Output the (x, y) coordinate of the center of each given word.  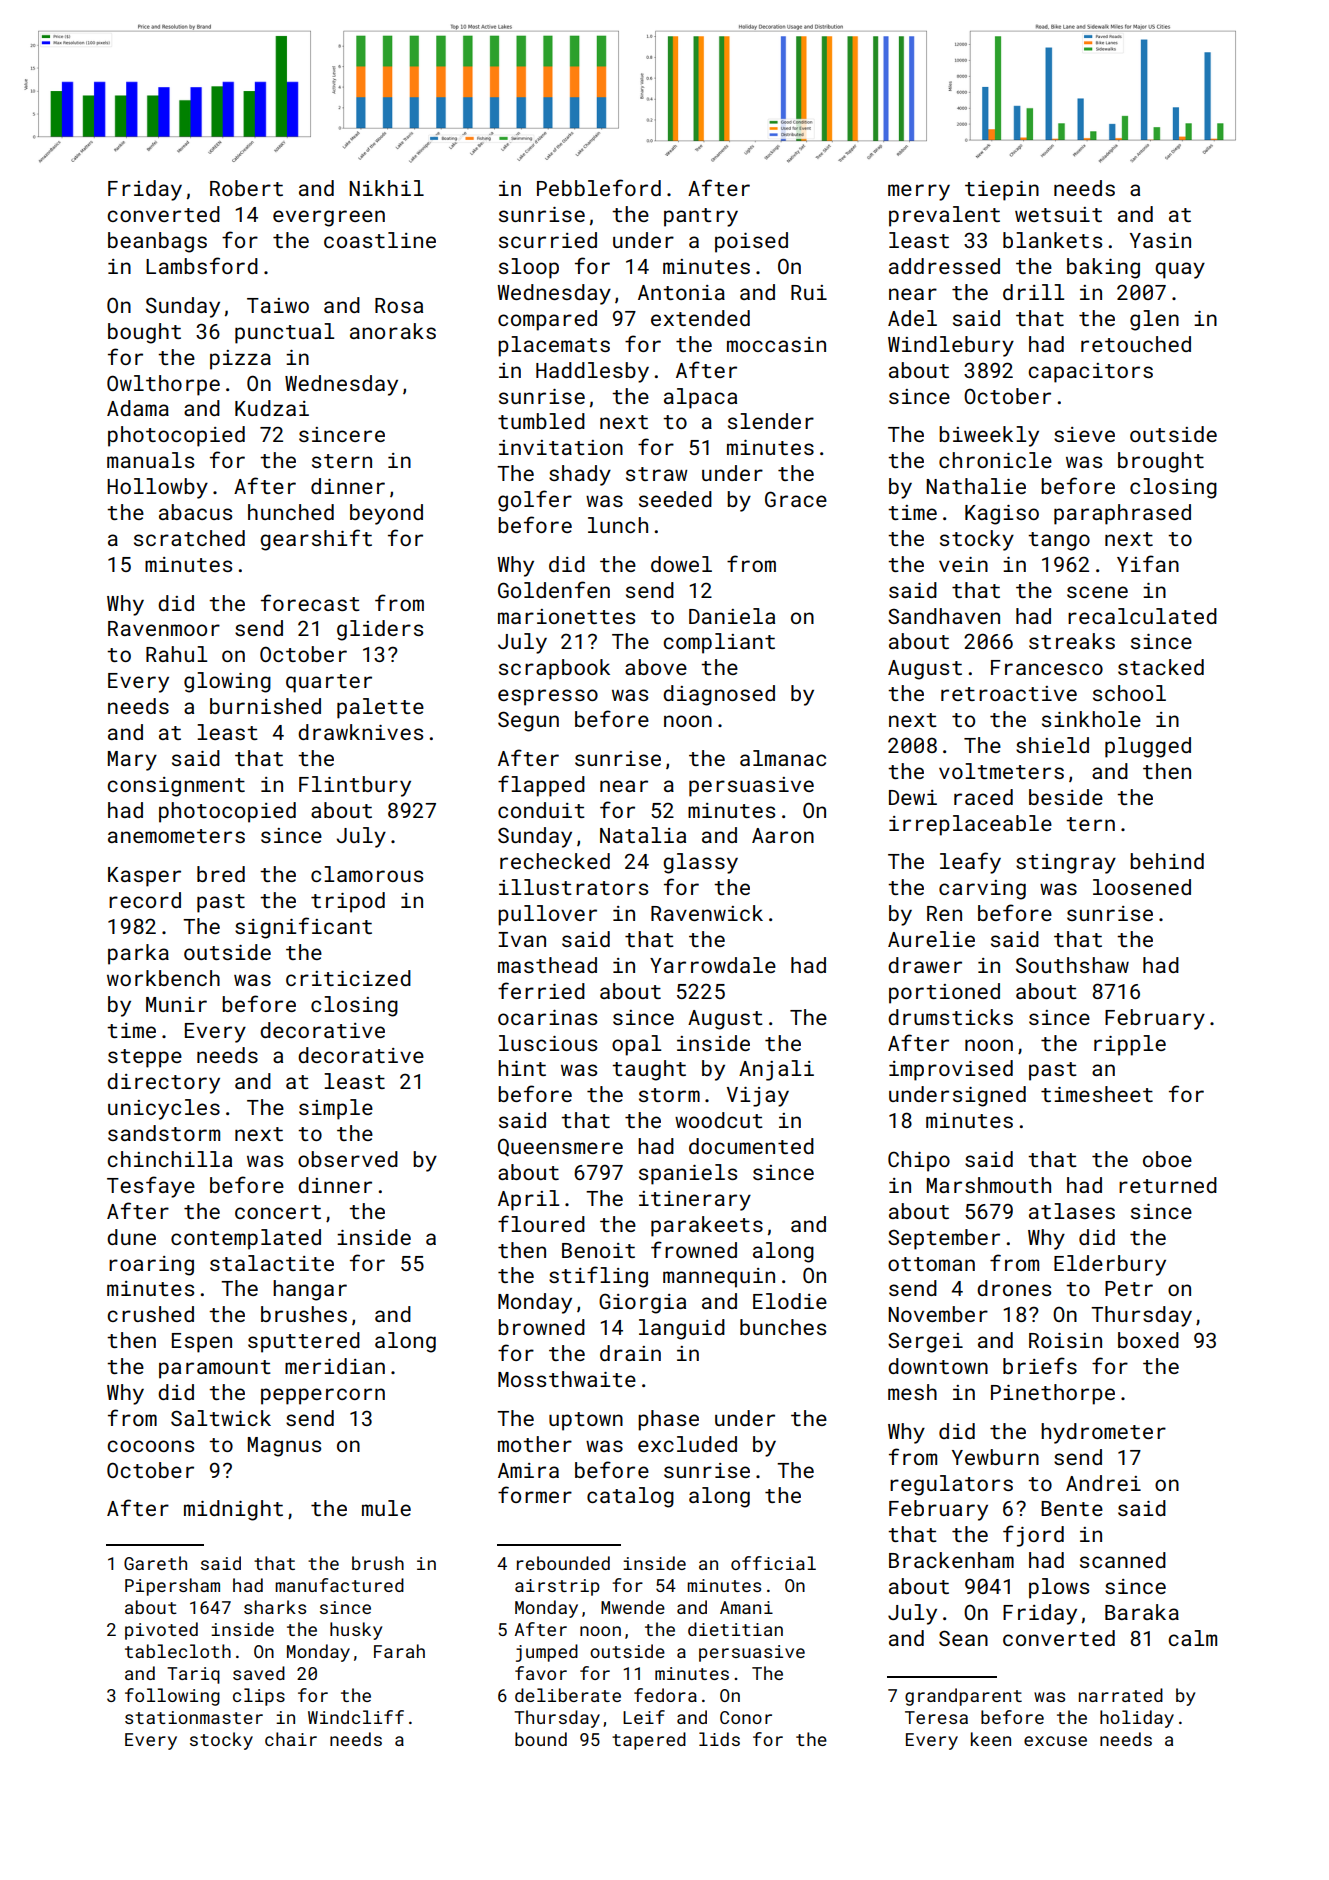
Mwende (633, 1607)
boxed (1148, 1340)
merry (919, 192)
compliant (719, 643)
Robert (246, 188)
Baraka (1142, 1612)
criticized (348, 978)
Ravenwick (707, 913)
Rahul (176, 654)
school (1129, 693)
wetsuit (1058, 214)
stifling (598, 1277)
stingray (1066, 864)
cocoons (150, 1446)
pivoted (161, 1631)
